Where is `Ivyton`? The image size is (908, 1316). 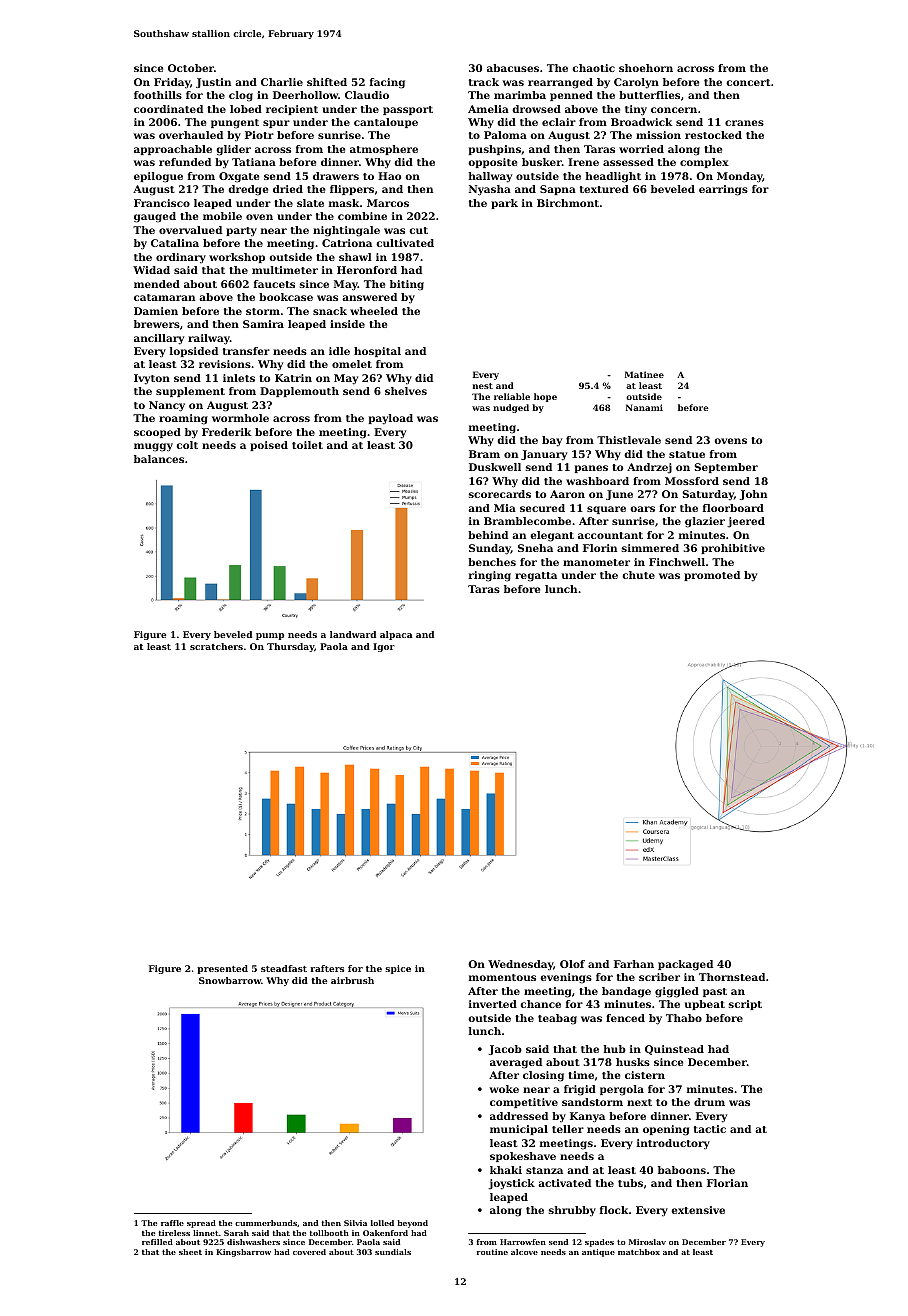
Ivyton is located at coordinates (152, 379).
